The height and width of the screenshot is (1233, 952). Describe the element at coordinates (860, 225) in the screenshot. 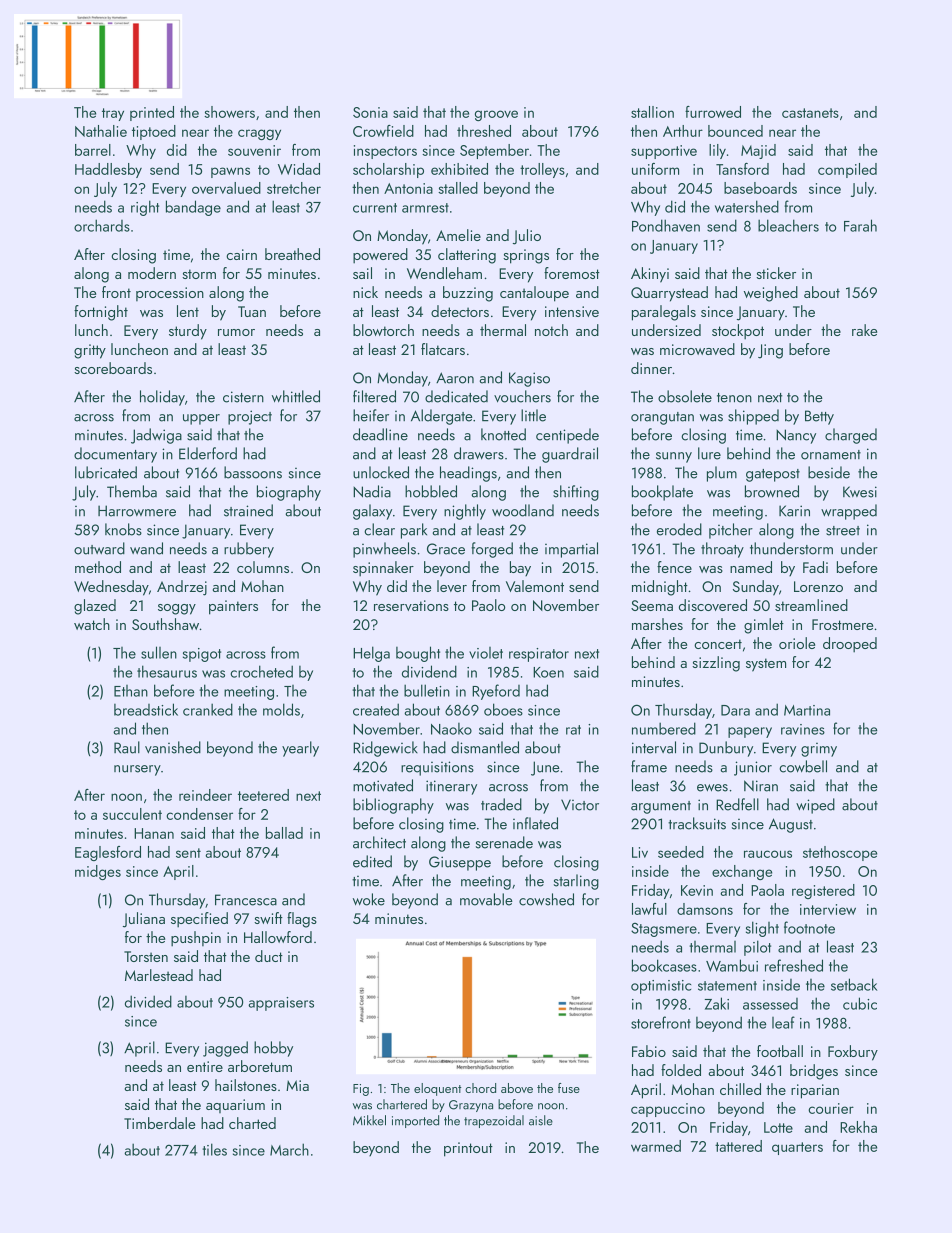

I see `Farah` at that location.
